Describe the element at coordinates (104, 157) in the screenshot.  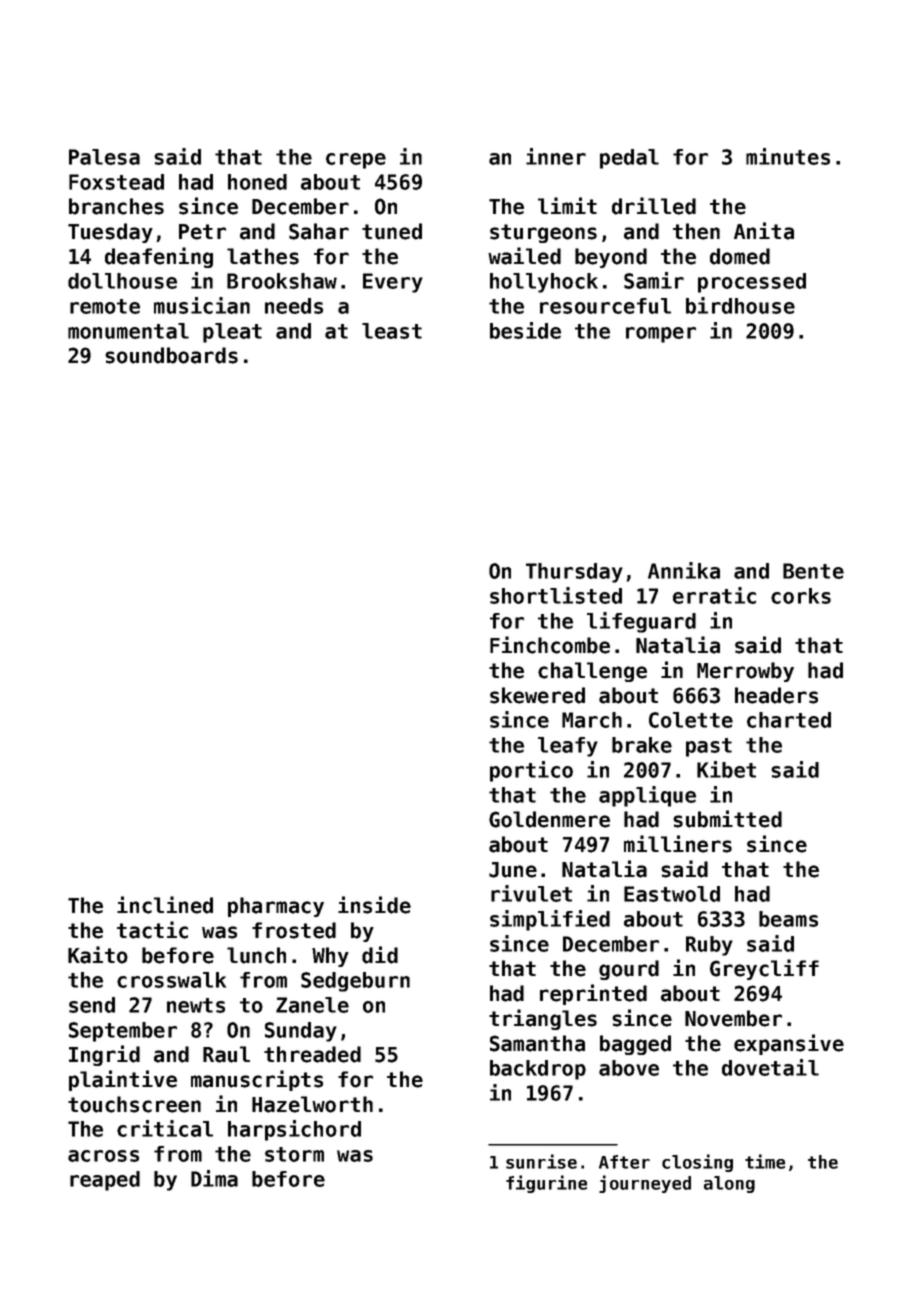
I see `Palesa` at that location.
